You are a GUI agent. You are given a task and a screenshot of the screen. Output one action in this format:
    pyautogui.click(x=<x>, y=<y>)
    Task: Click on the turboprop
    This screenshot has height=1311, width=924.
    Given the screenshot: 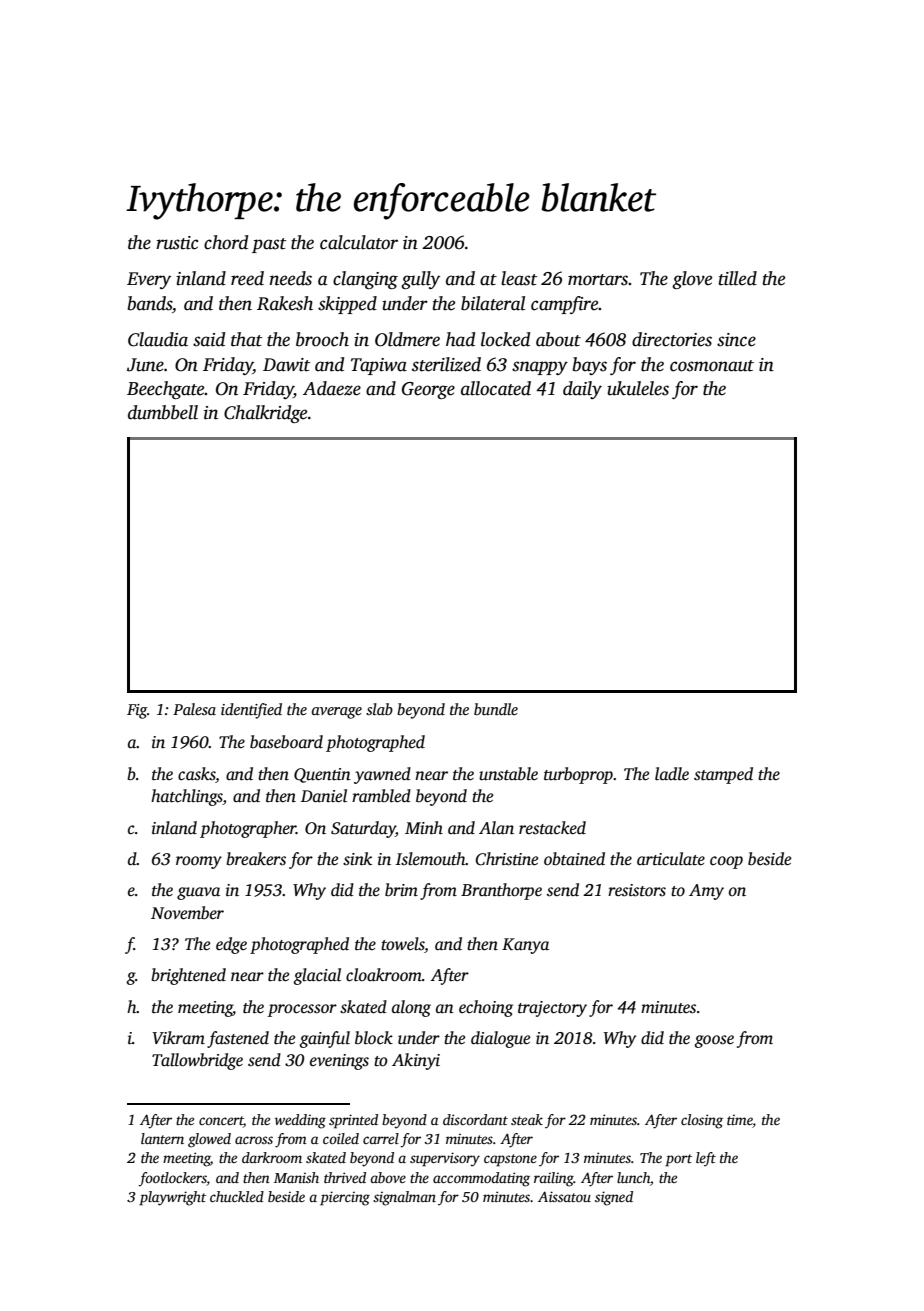 What is the action you would take?
    pyautogui.click(x=578, y=775)
